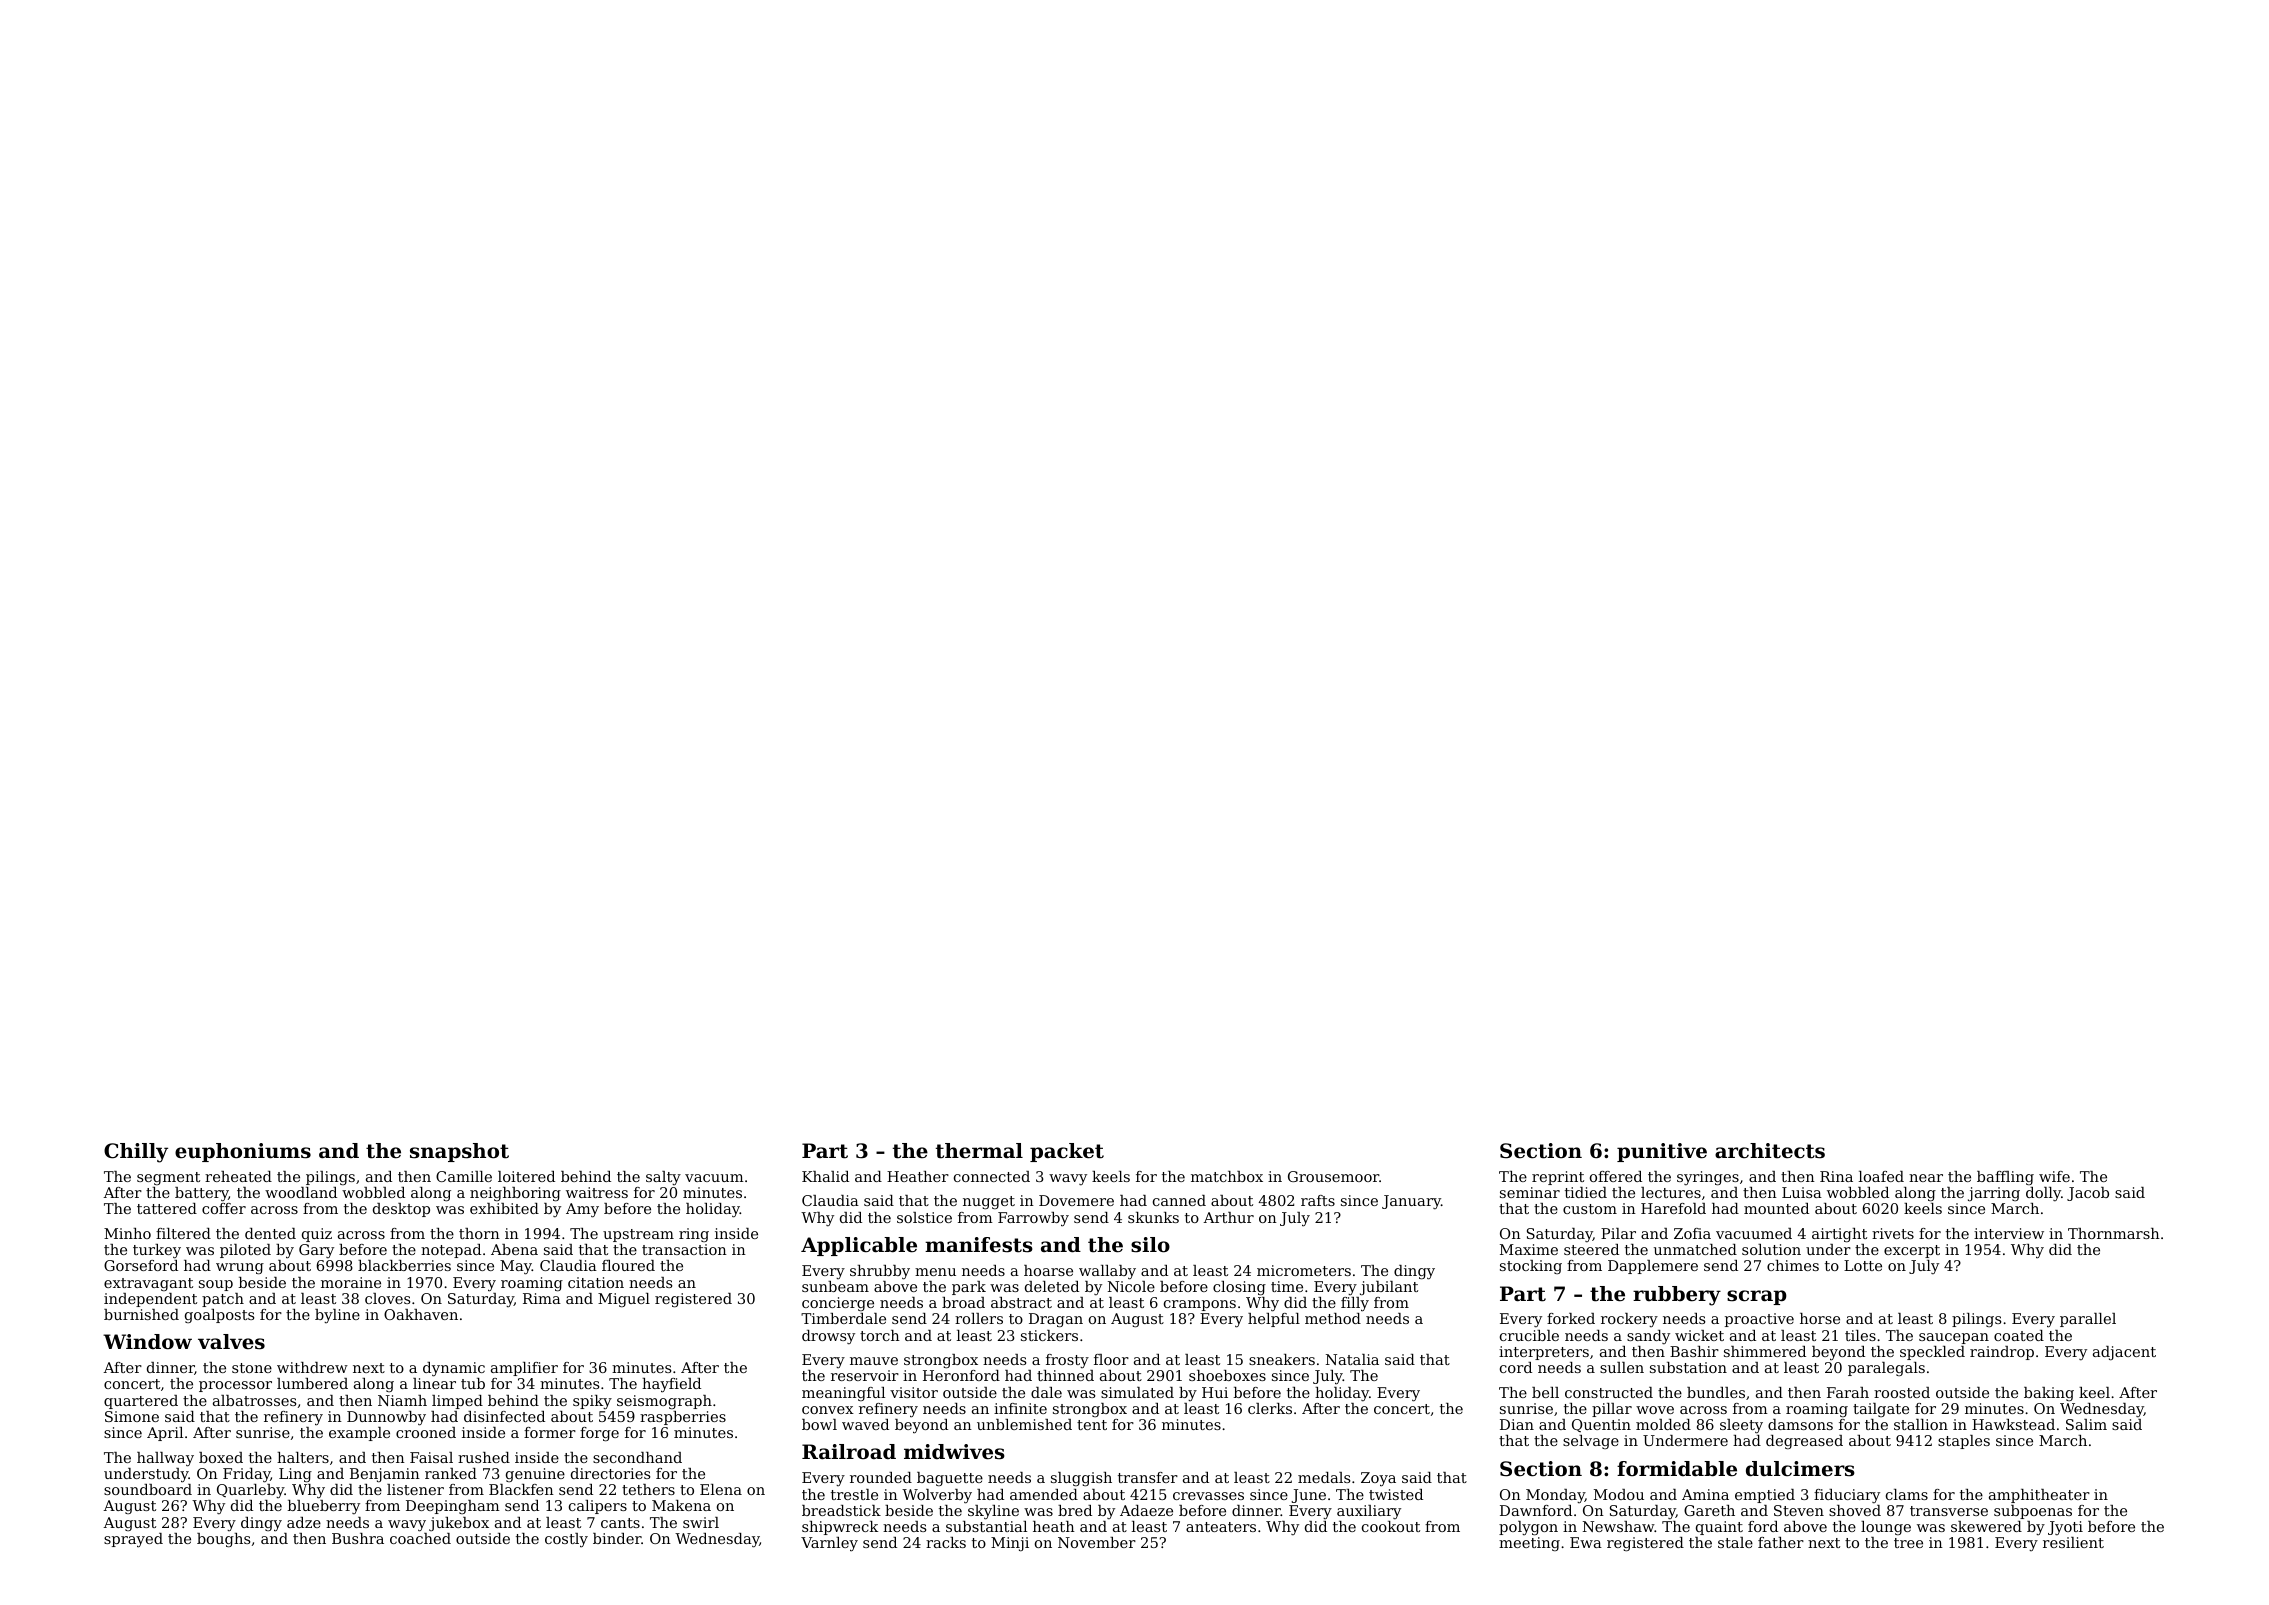 Image resolution: width=2269 pixels, height=1605 pixels. I want to click on resilient, so click(2073, 1542).
